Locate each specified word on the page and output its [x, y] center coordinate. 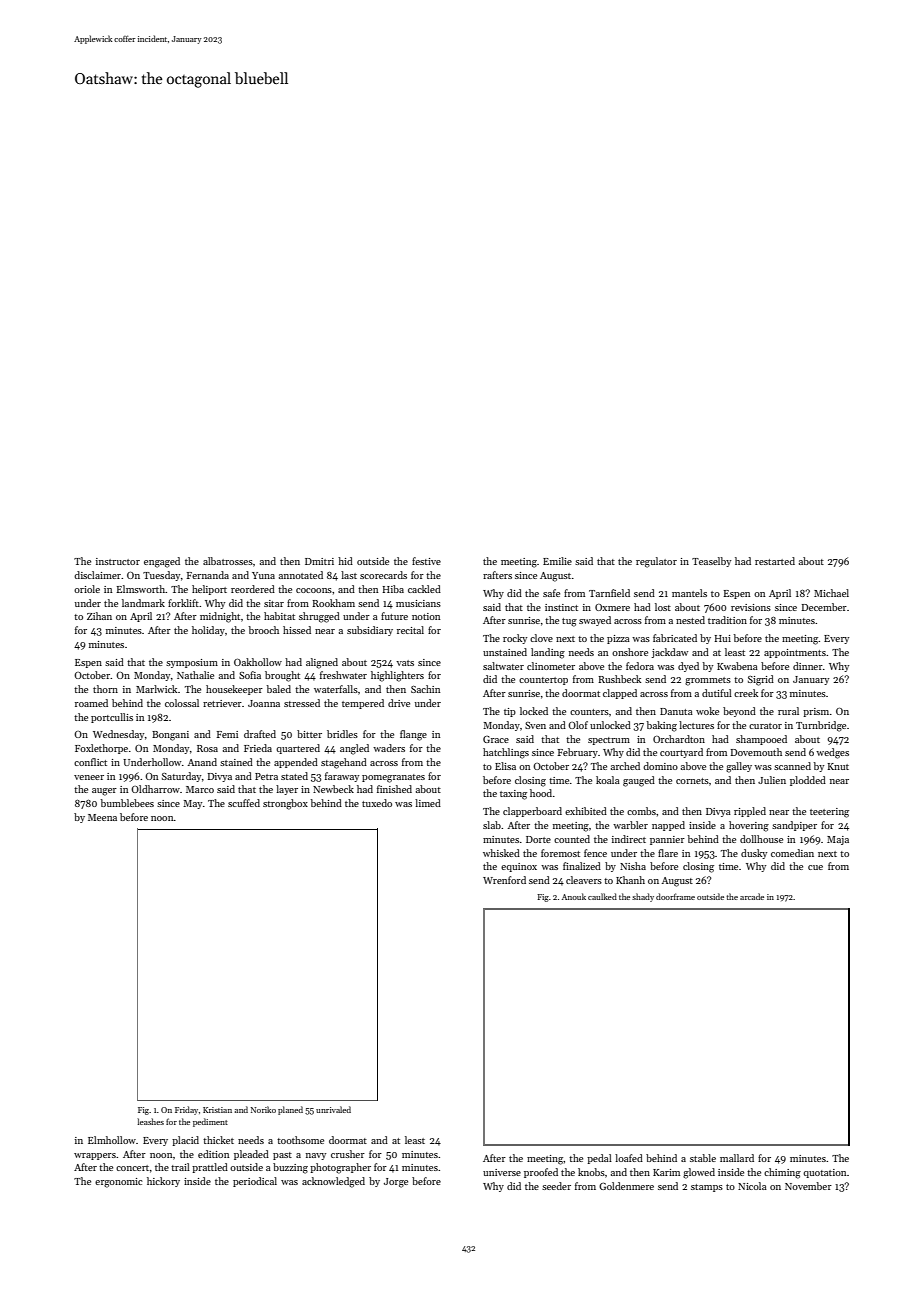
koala [608, 780]
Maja [838, 840]
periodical [255, 1182]
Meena [102, 817]
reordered [253, 589]
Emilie [557, 561]
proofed [541, 1173]
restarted [775, 561]
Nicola [752, 1186]
